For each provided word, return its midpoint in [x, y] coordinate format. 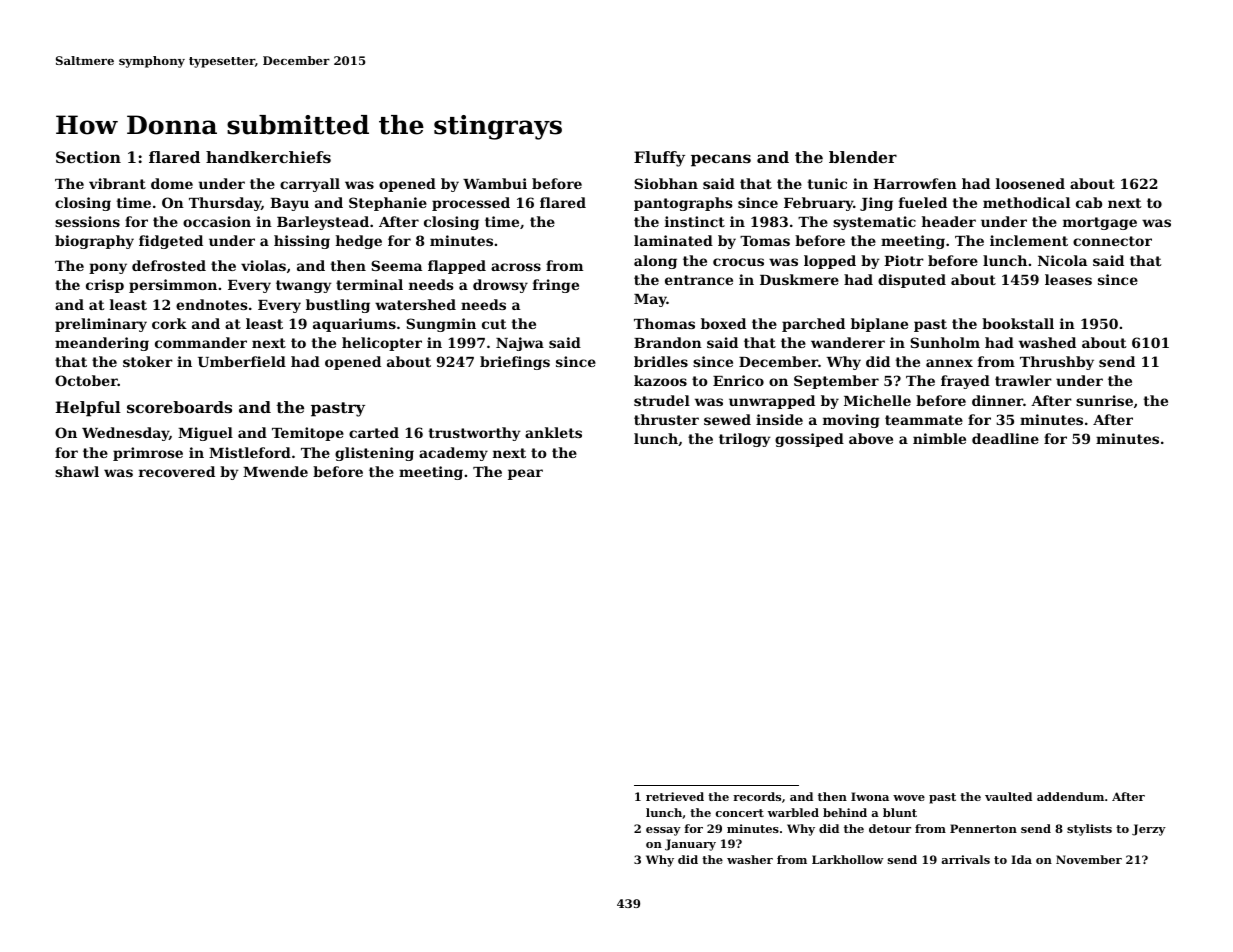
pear [525, 474]
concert [740, 813]
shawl [77, 471]
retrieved [675, 796]
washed [1047, 342]
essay [663, 831]
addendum [1070, 796]
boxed [723, 323]
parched [813, 325]
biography [94, 242]
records [757, 796]
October [86, 380]
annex [949, 363]
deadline [1005, 438]
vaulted [1008, 796]
